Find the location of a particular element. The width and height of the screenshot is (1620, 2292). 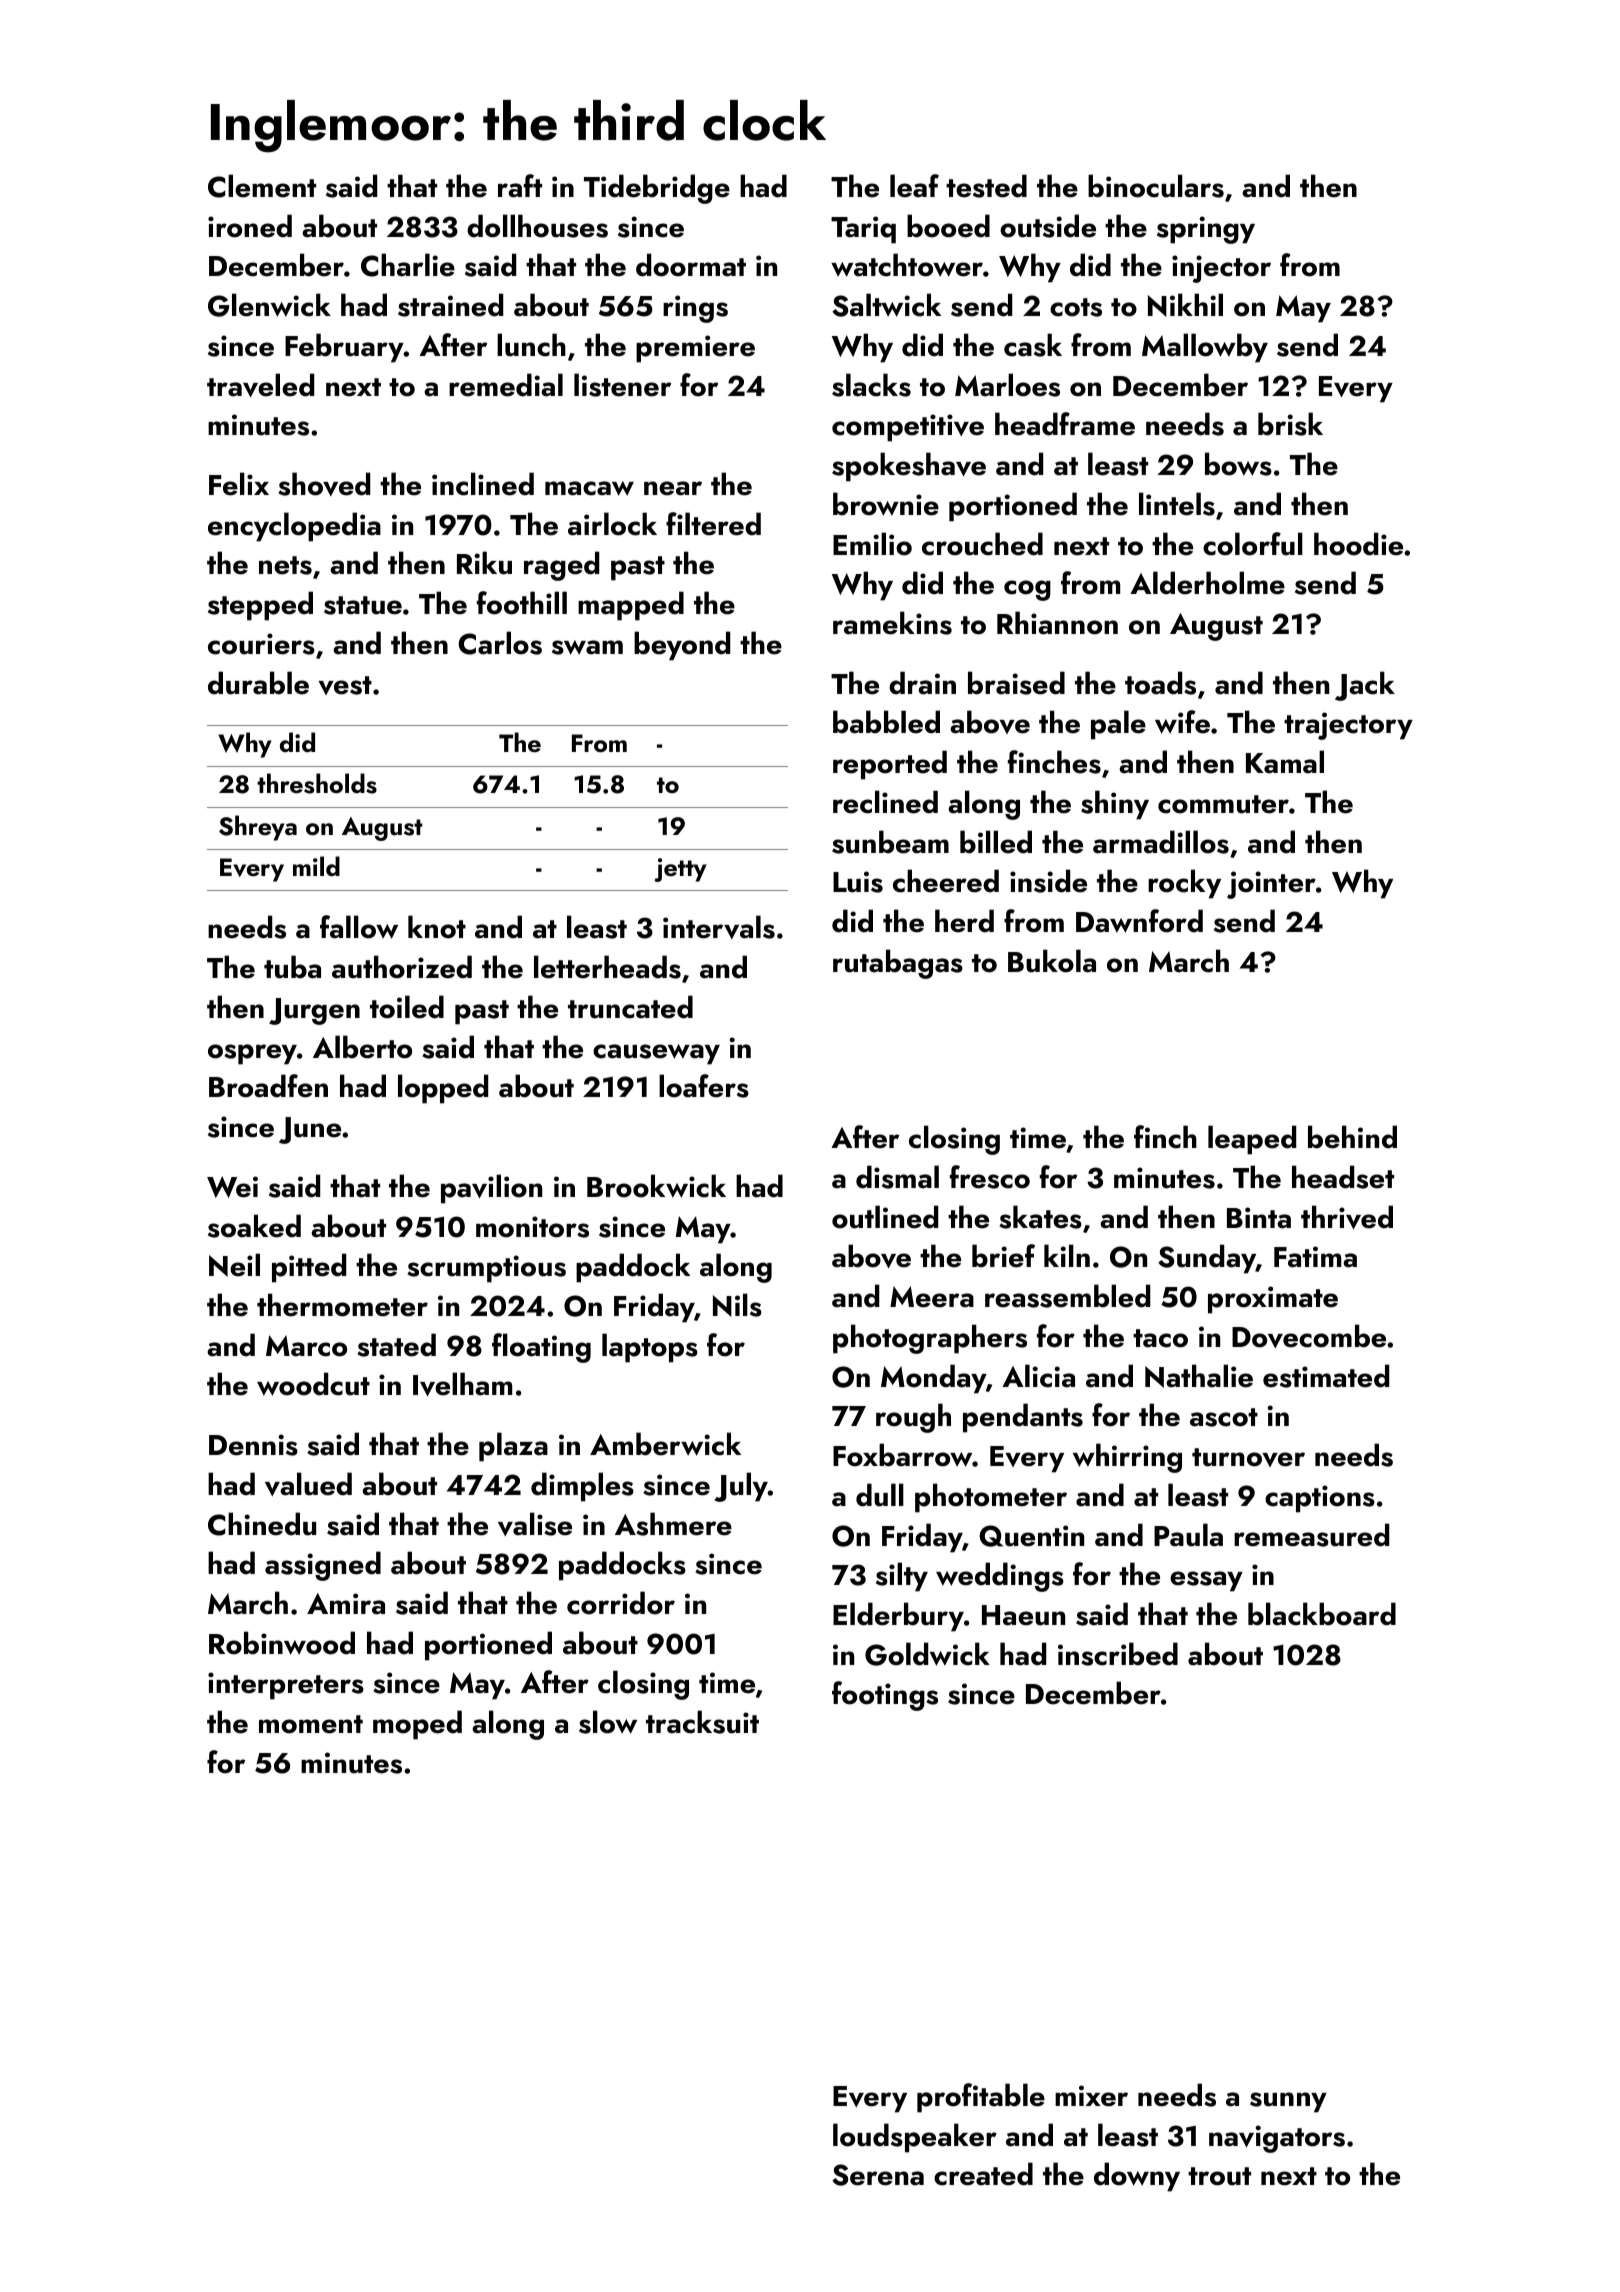

mixer is located at coordinates (1091, 2096).
